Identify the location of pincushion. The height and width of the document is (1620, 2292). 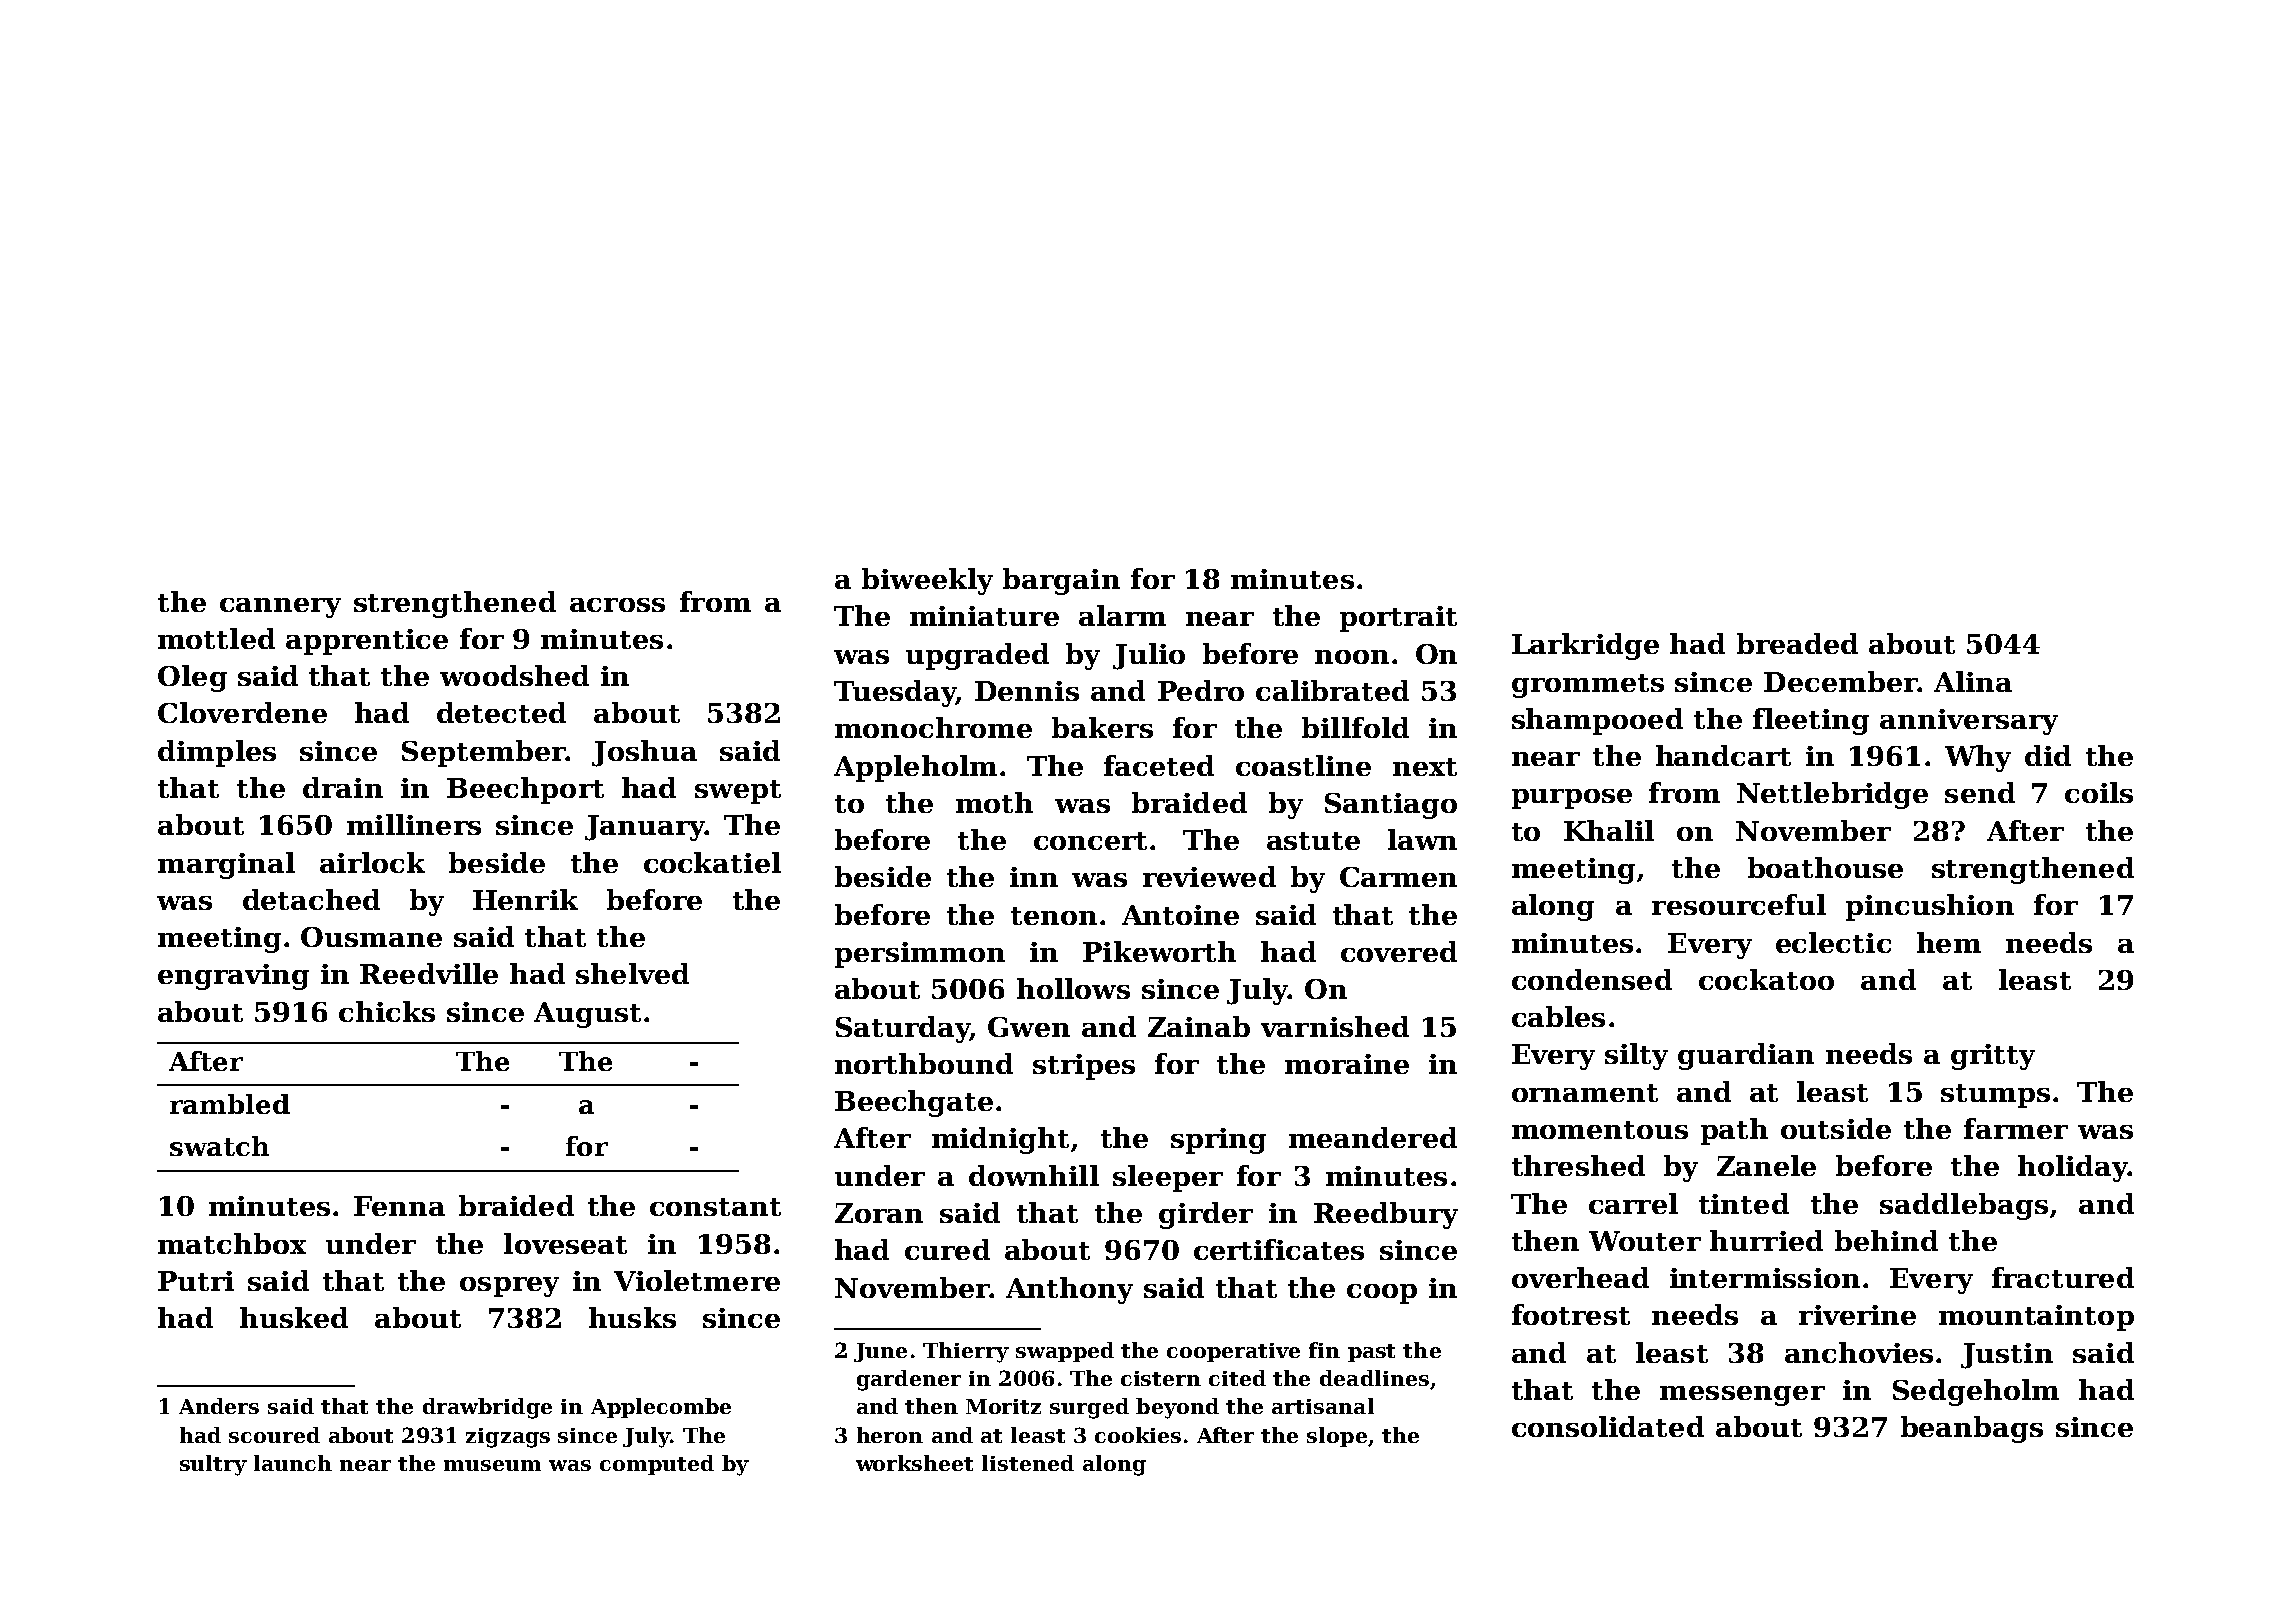
(1930, 907).
